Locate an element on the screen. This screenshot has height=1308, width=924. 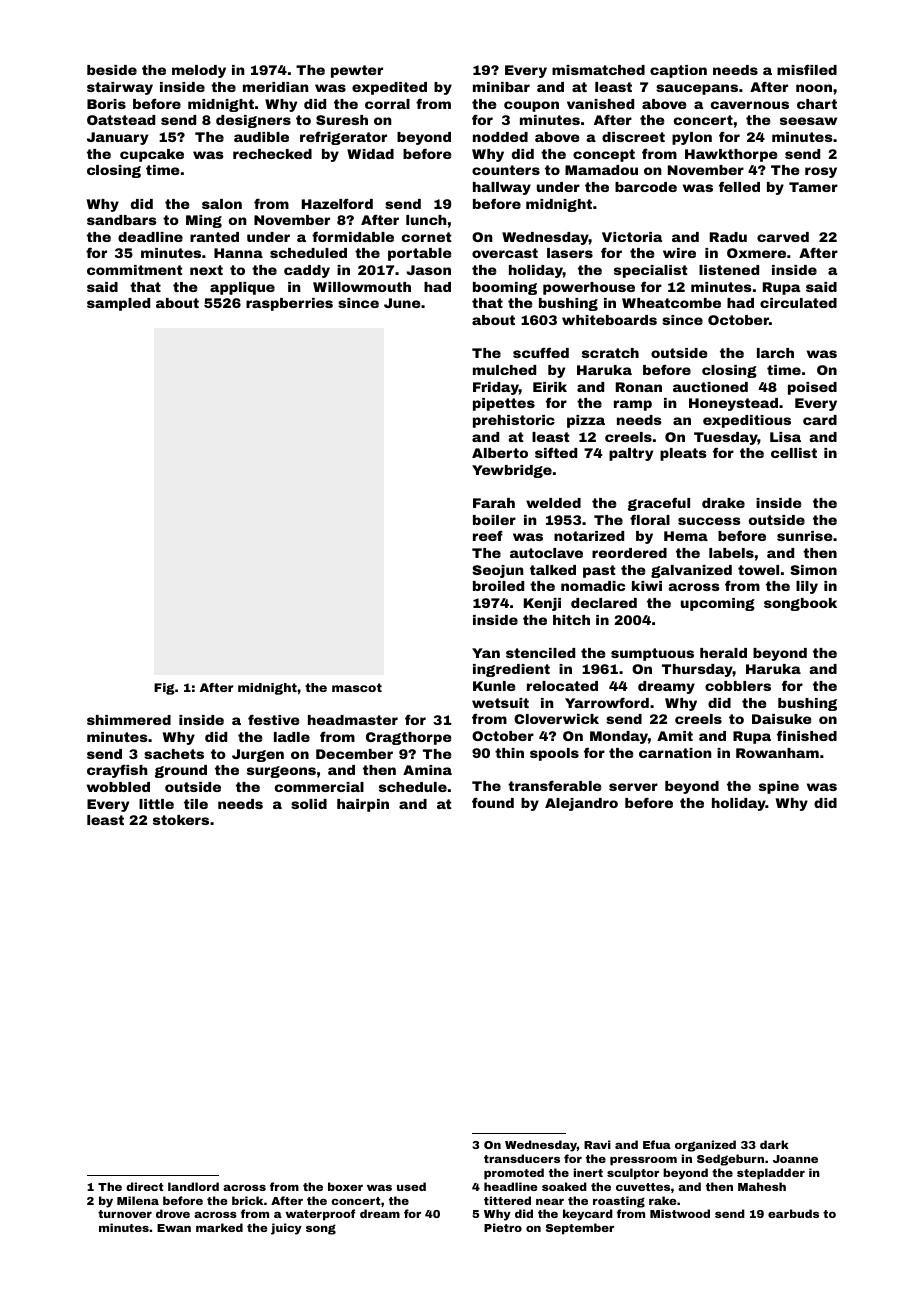
minibar is located at coordinates (501, 87).
